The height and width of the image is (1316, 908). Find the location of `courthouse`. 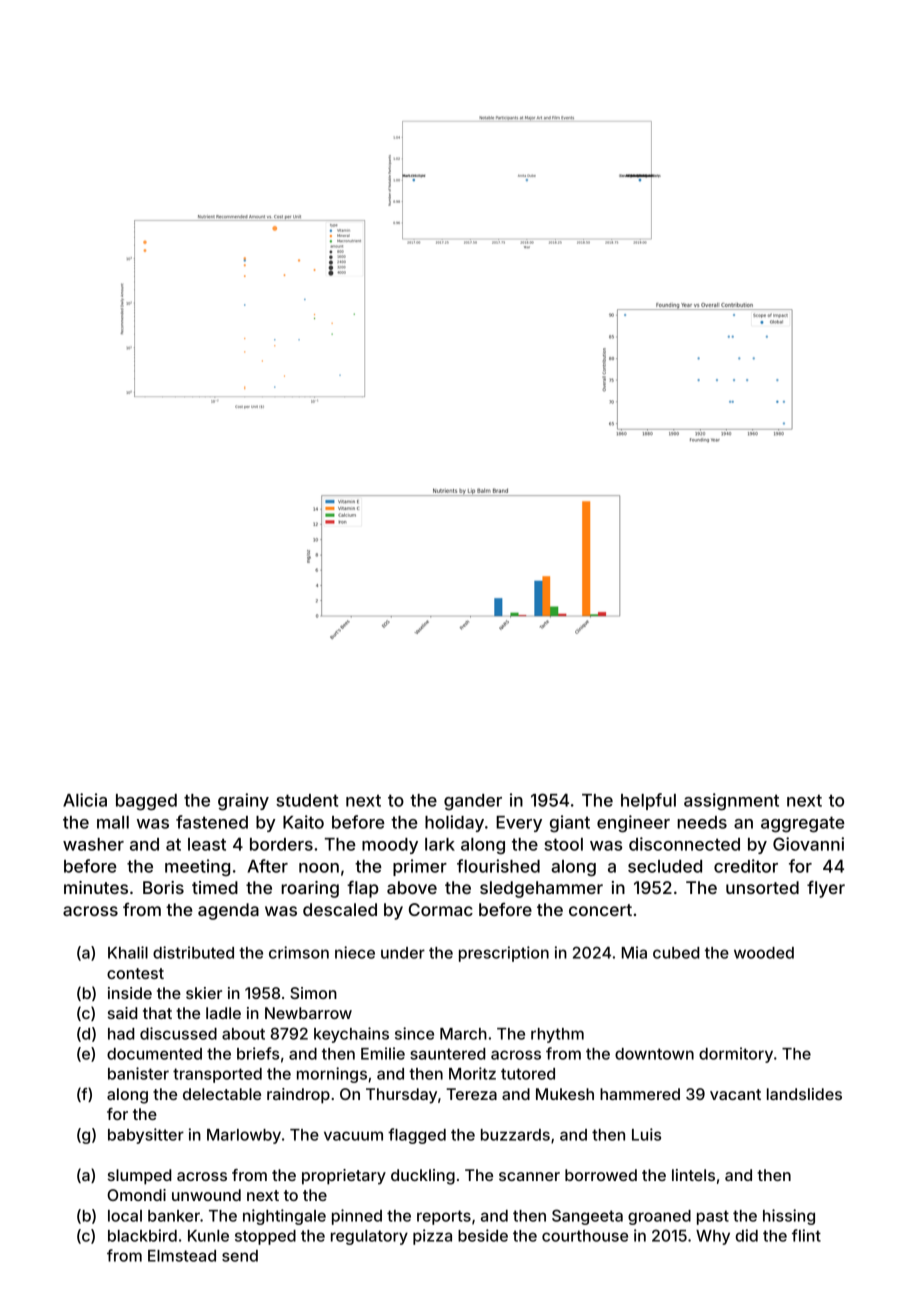

courthouse is located at coordinates (585, 1236).
